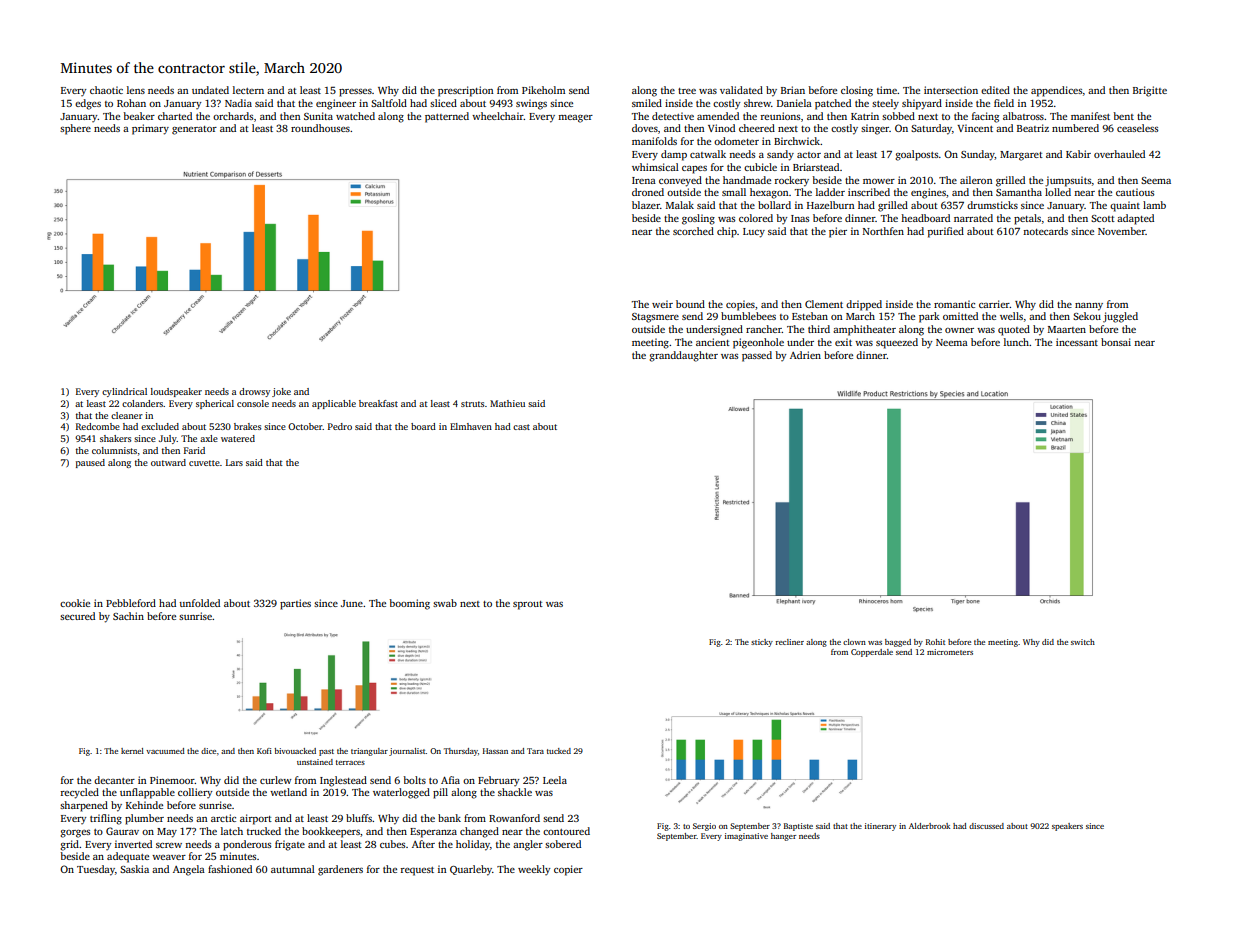 The height and width of the page is (952, 1233). What do you see at coordinates (172, 780) in the page?
I see `Pinemoor` at bounding box center [172, 780].
